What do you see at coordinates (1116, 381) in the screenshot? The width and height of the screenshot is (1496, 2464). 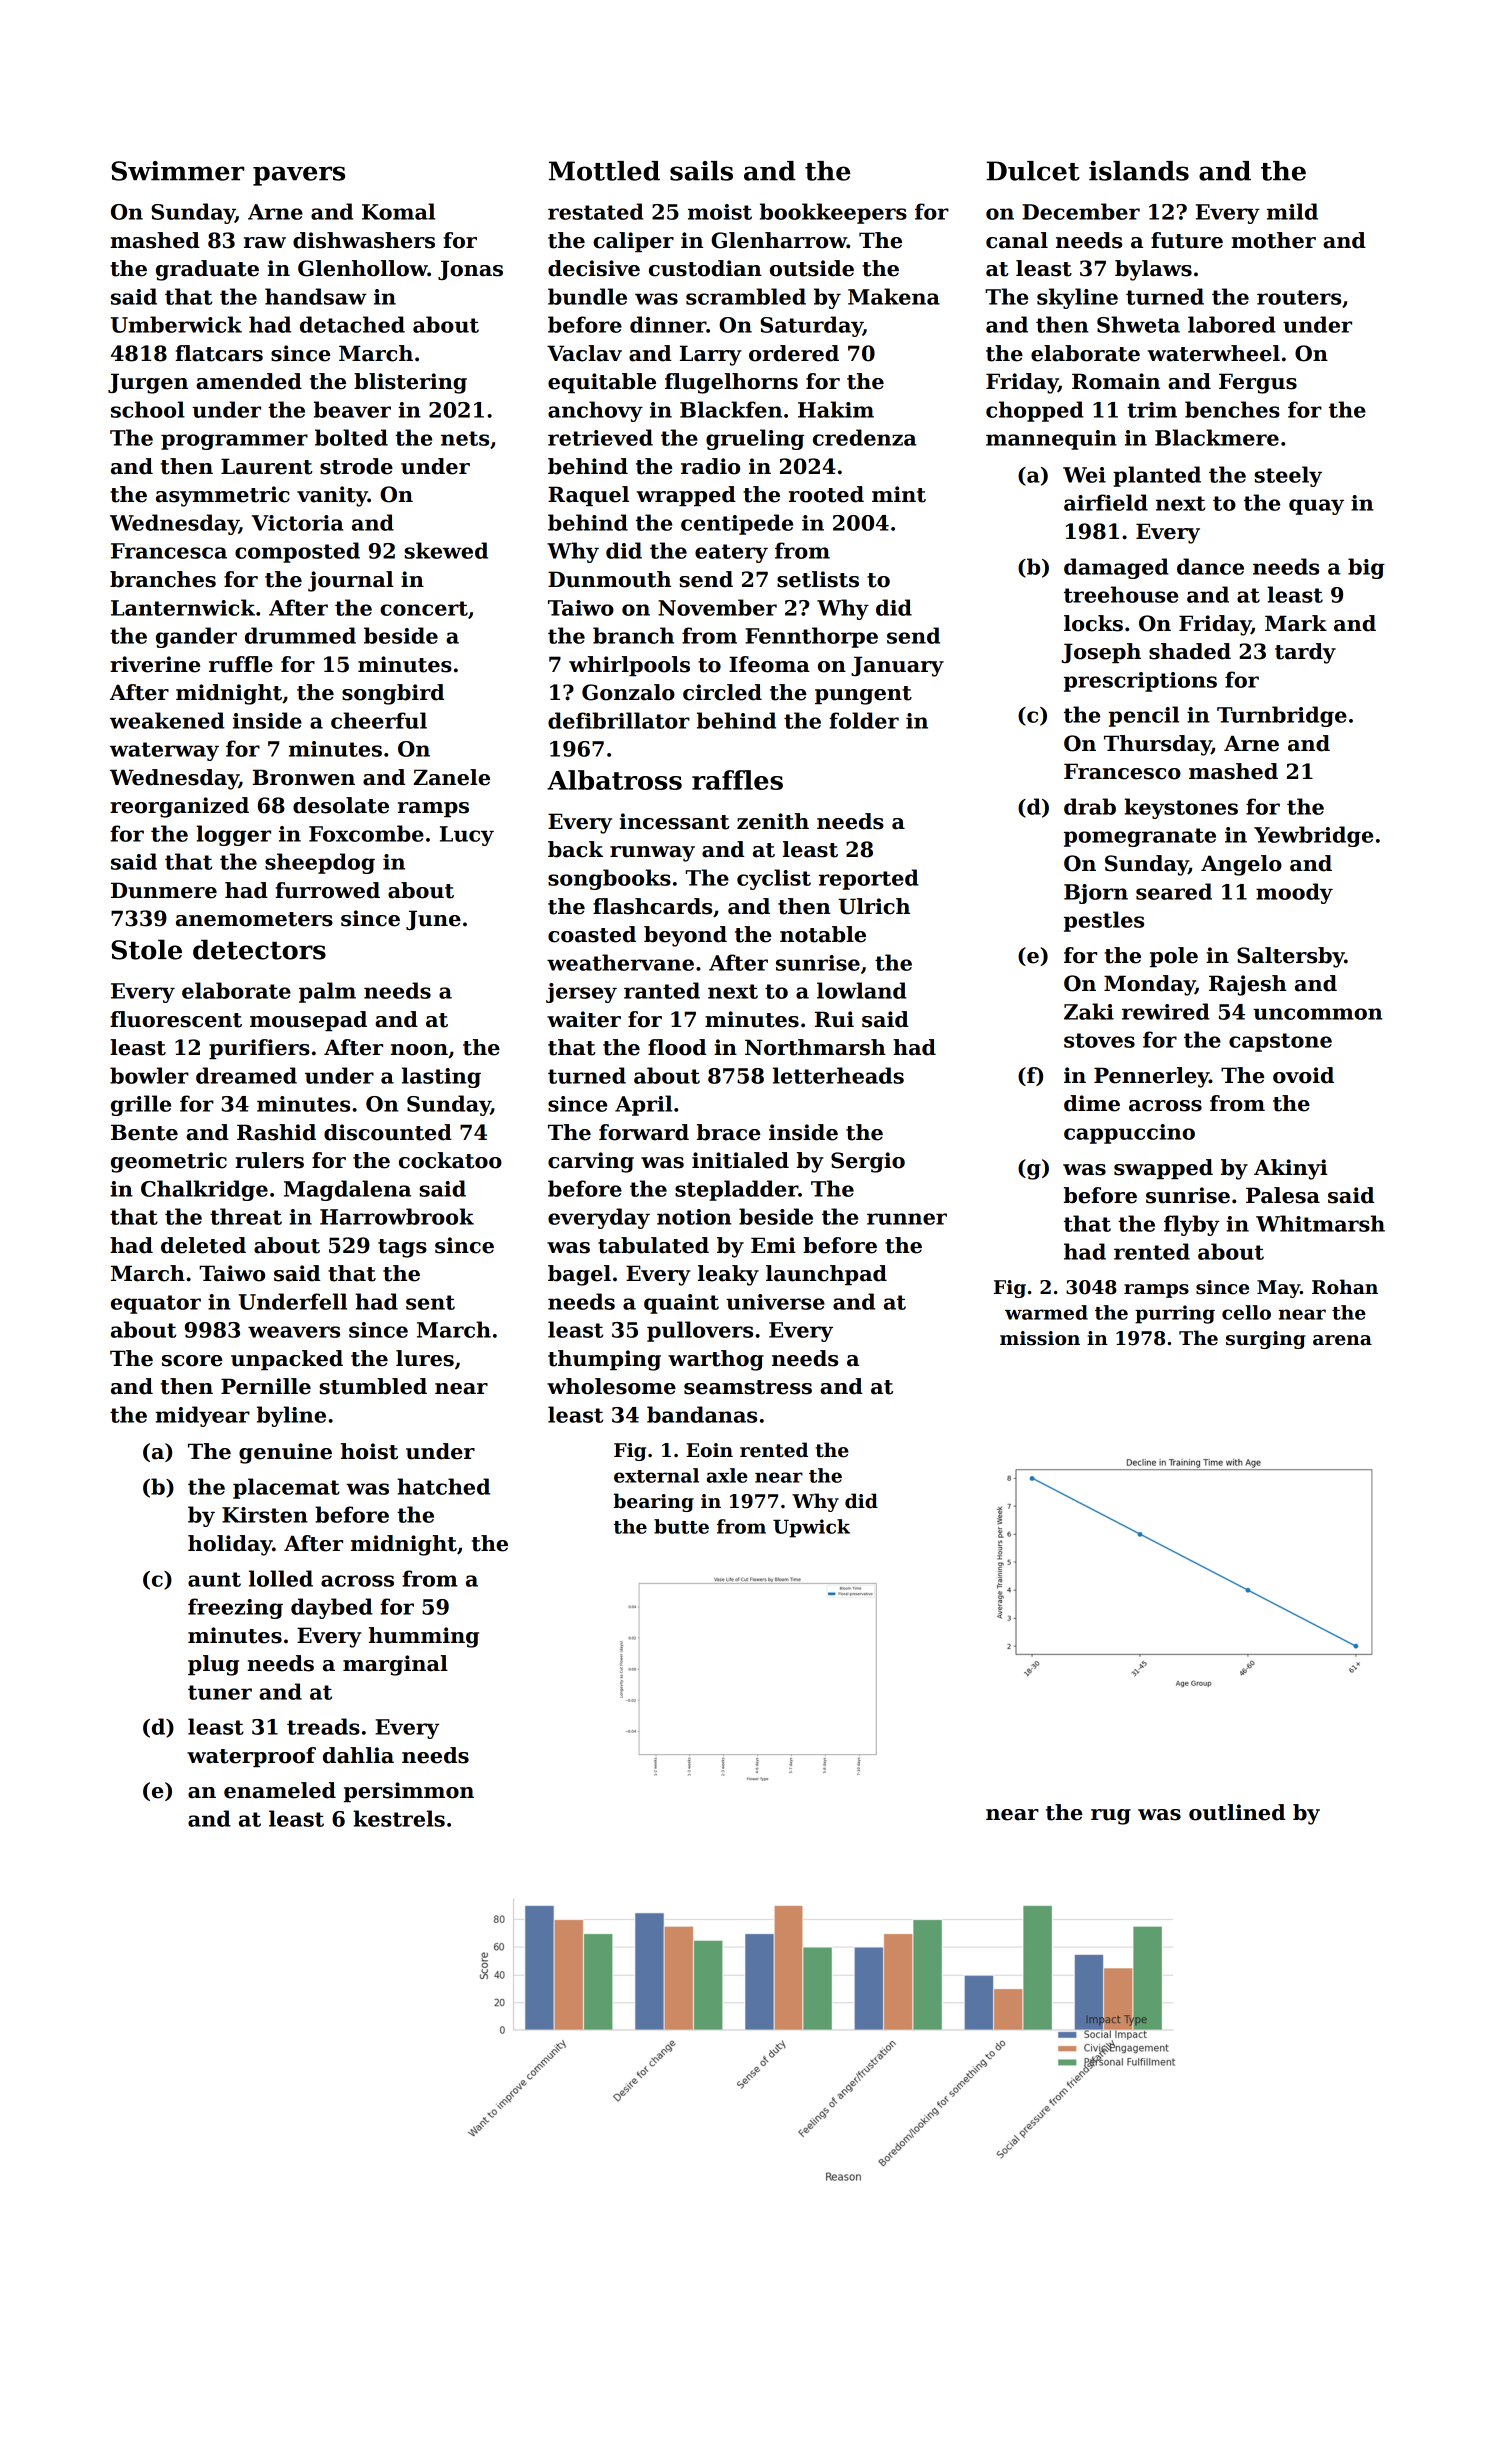 I see `Romain` at bounding box center [1116, 381].
